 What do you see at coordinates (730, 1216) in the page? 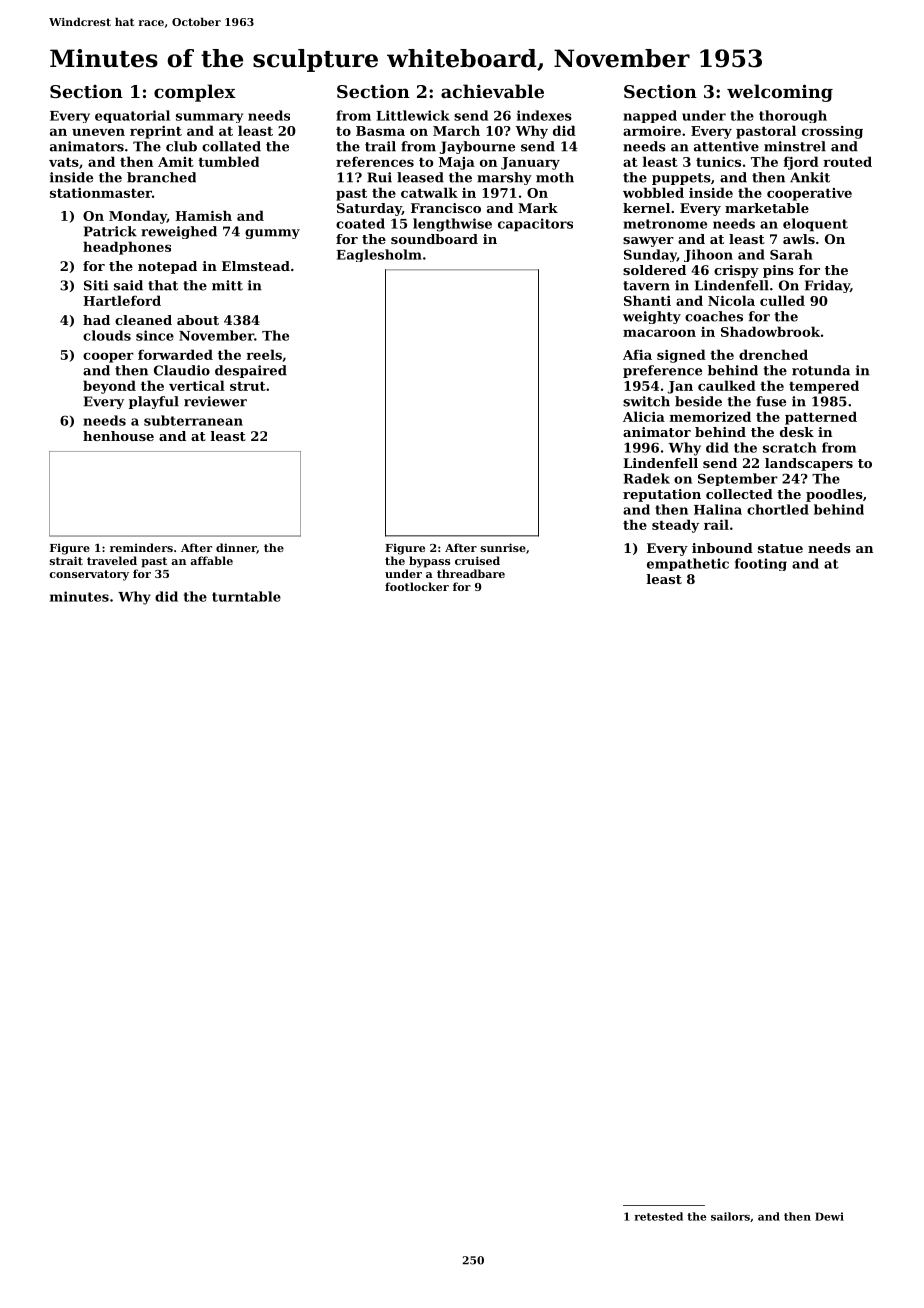
I see `sailors` at bounding box center [730, 1216].
